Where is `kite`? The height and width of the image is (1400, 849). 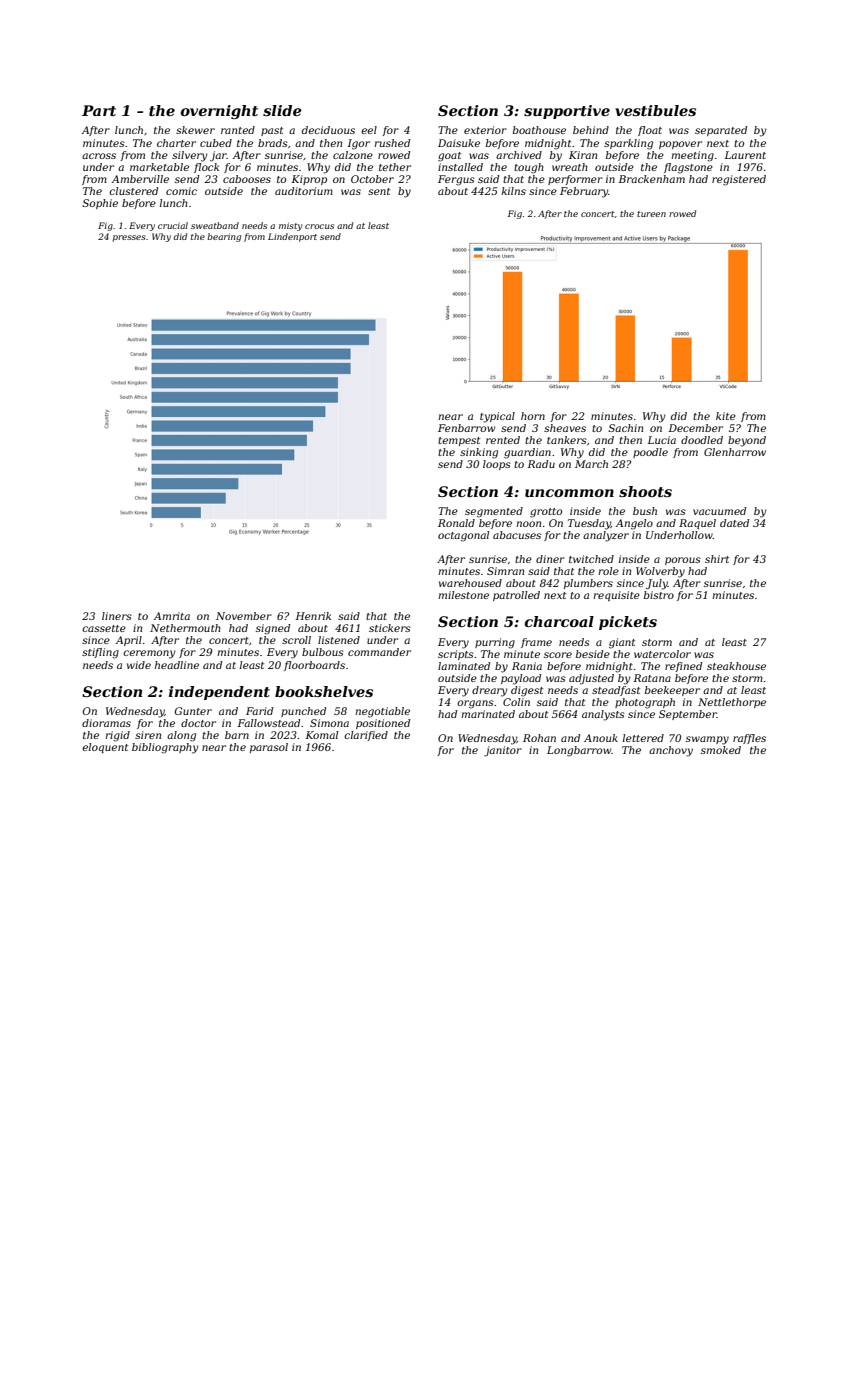 kite is located at coordinates (726, 416).
